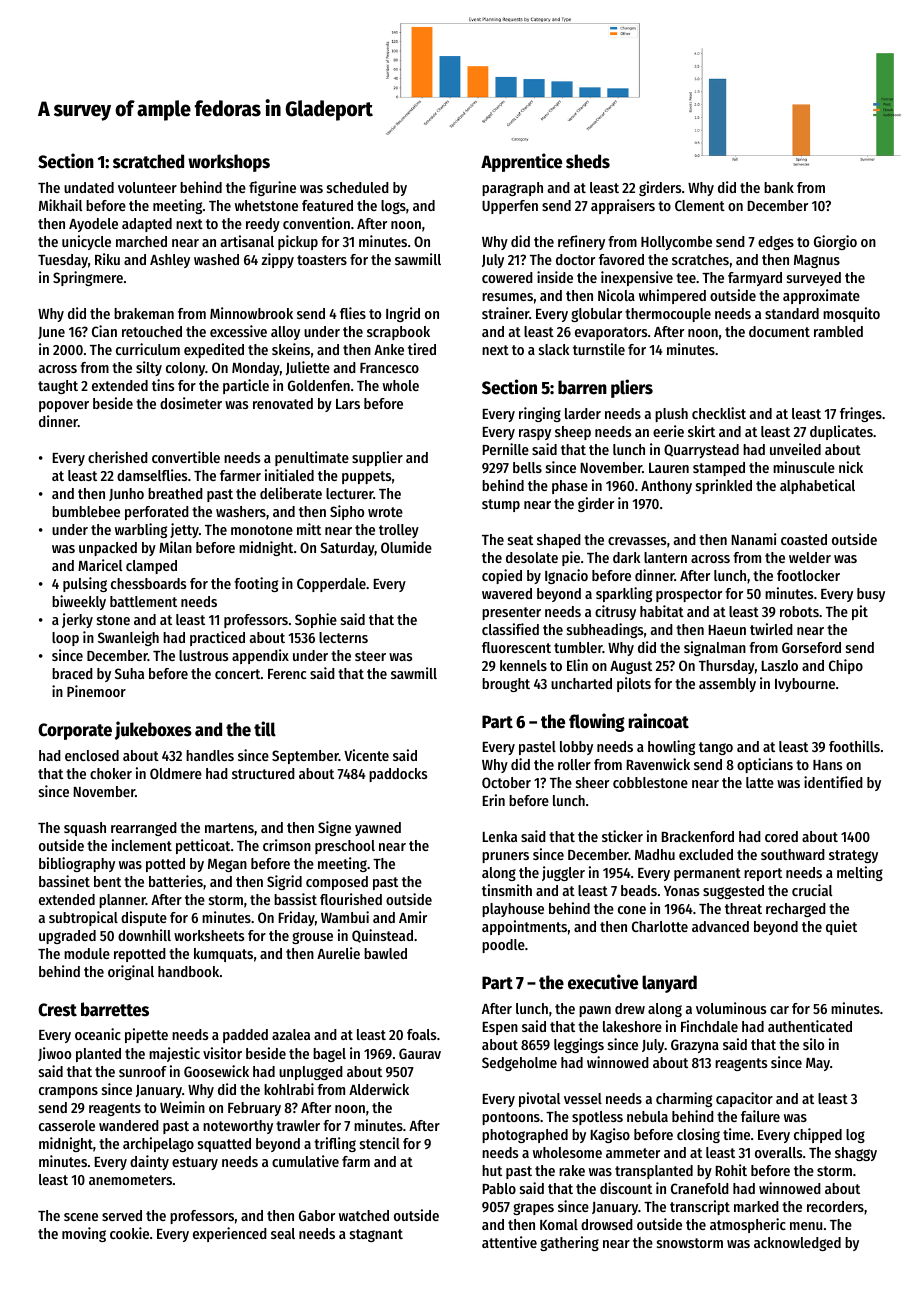 This page has width=924, height=1308. Describe the element at coordinates (509, 1242) in the page. I see `attentive` at that location.
